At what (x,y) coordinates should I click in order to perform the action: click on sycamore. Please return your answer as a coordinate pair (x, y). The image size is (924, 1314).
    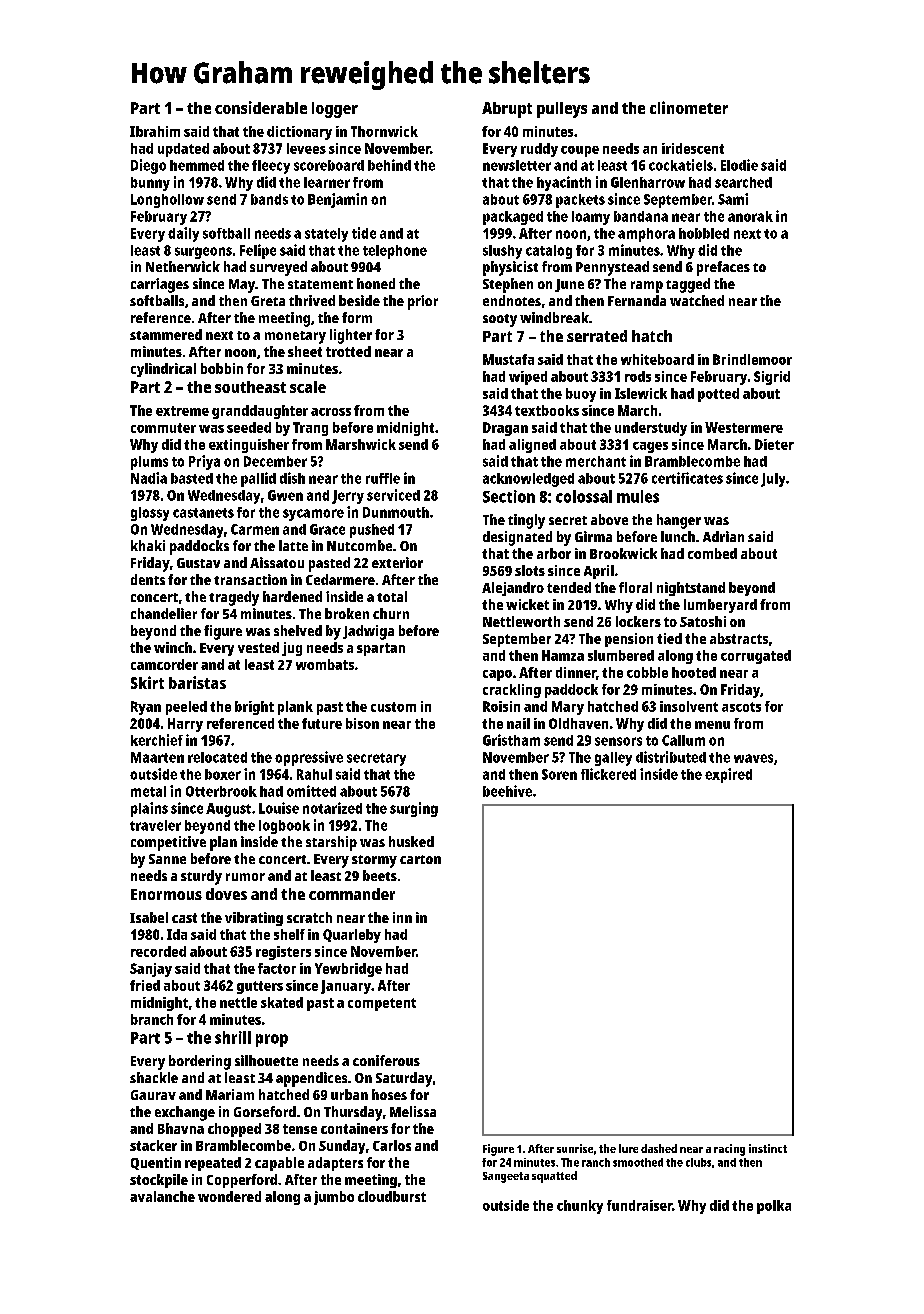
    Looking at the image, I should click on (313, 515).
